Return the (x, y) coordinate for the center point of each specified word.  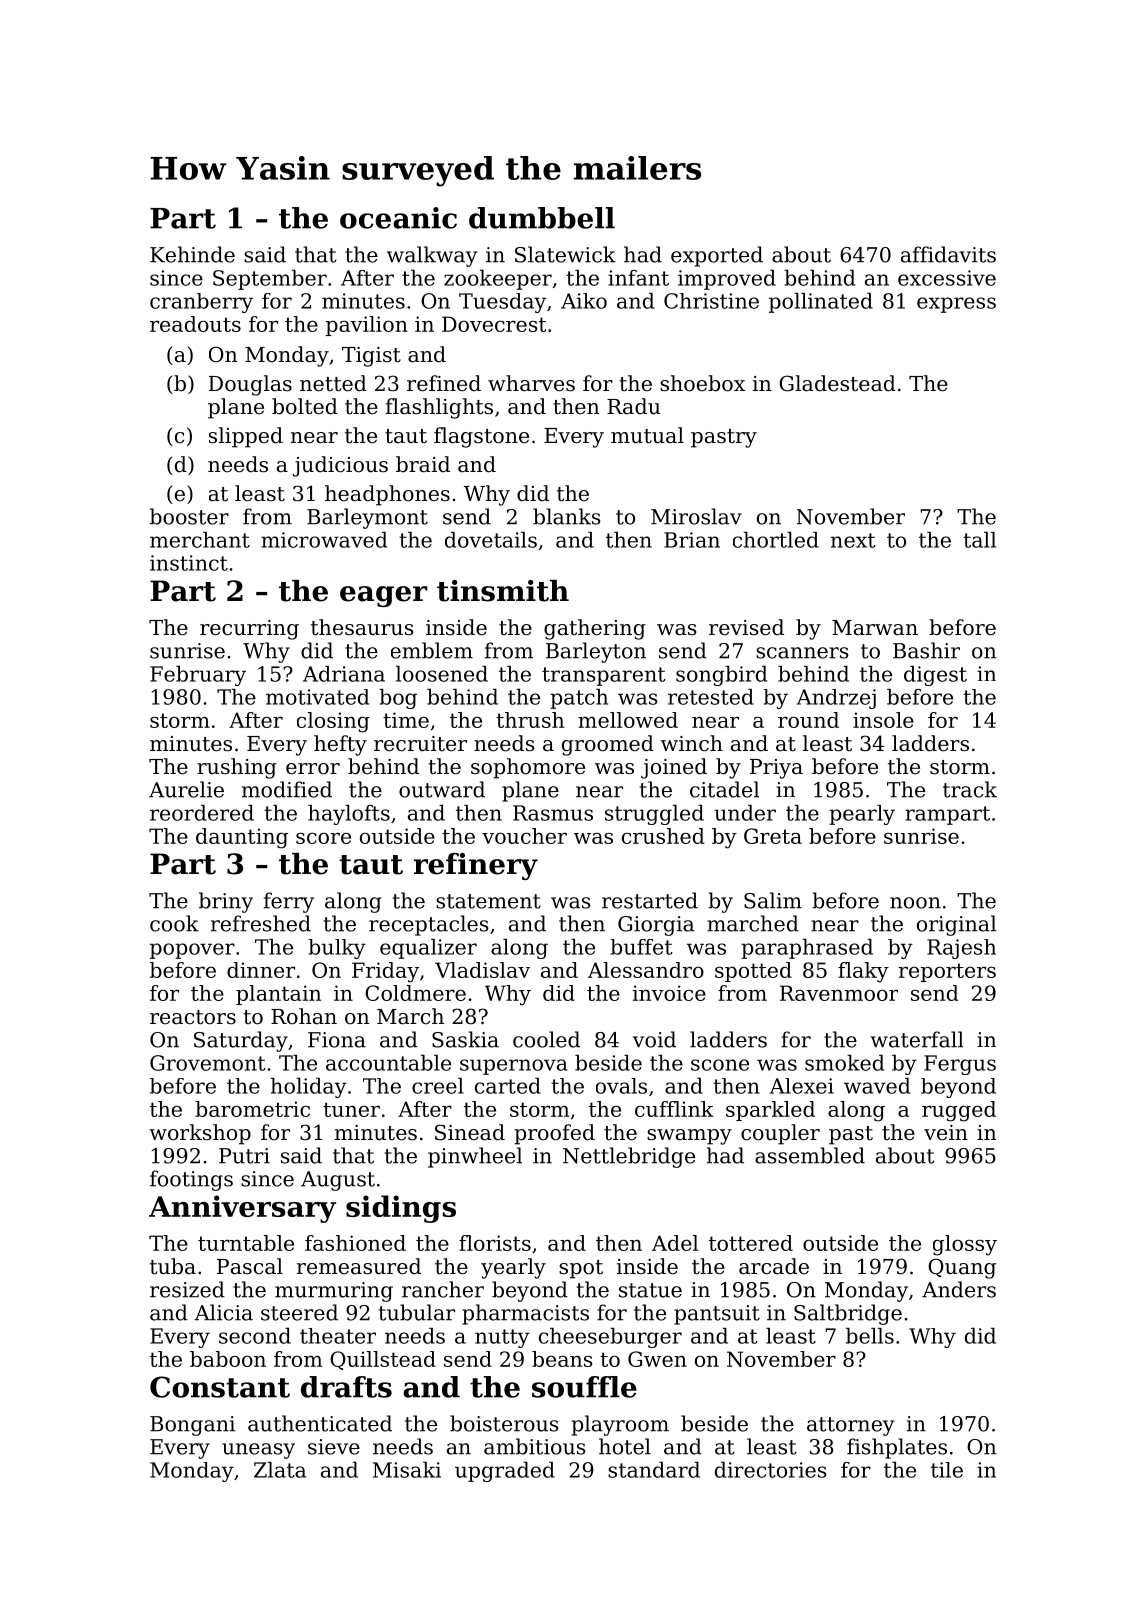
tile (947, 1470)
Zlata (280, 1470)
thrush (530, 720)
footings (191, 1180)
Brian (692, 540)
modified (287, 789)
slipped (246, 437)
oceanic (398, 218)
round (808, 720)
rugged (959, 1111)
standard (654, 1470)
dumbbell (542, 218)
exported (717, 256)
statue (650, 1290)
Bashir (926, 650)
